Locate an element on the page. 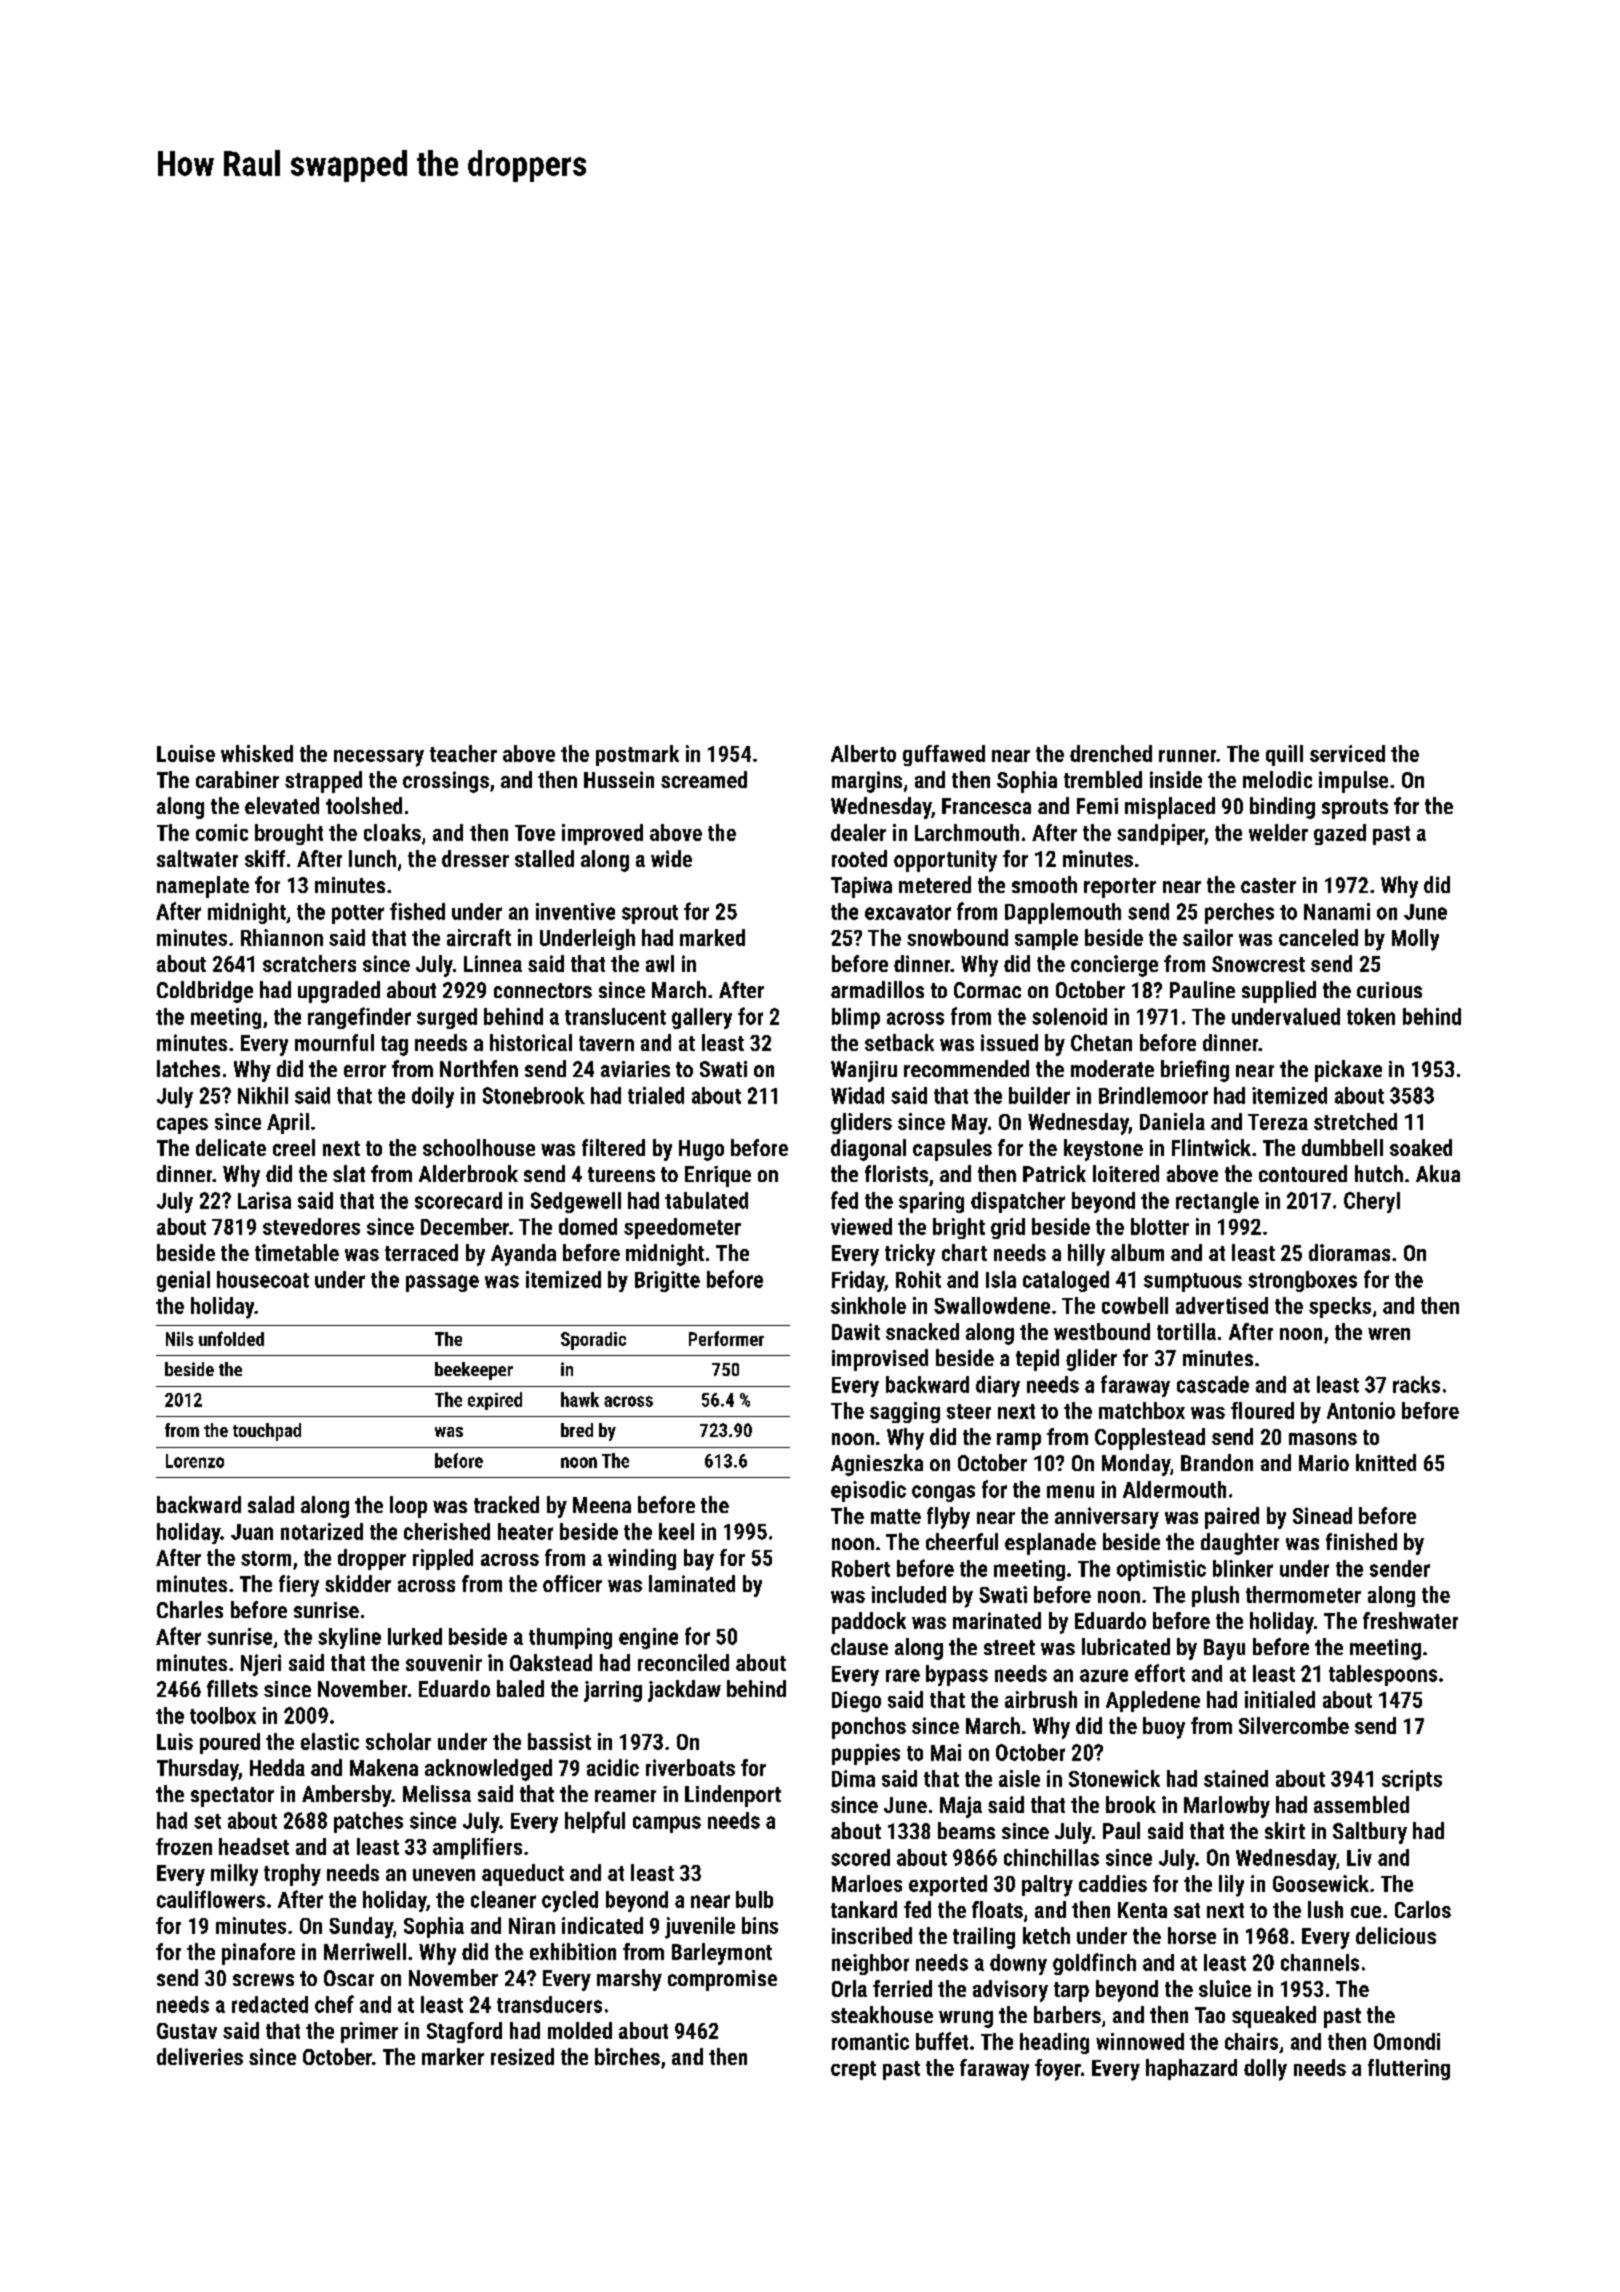 The image size is (1620, 2292). serviced is located at coordinates (1347, 753).
